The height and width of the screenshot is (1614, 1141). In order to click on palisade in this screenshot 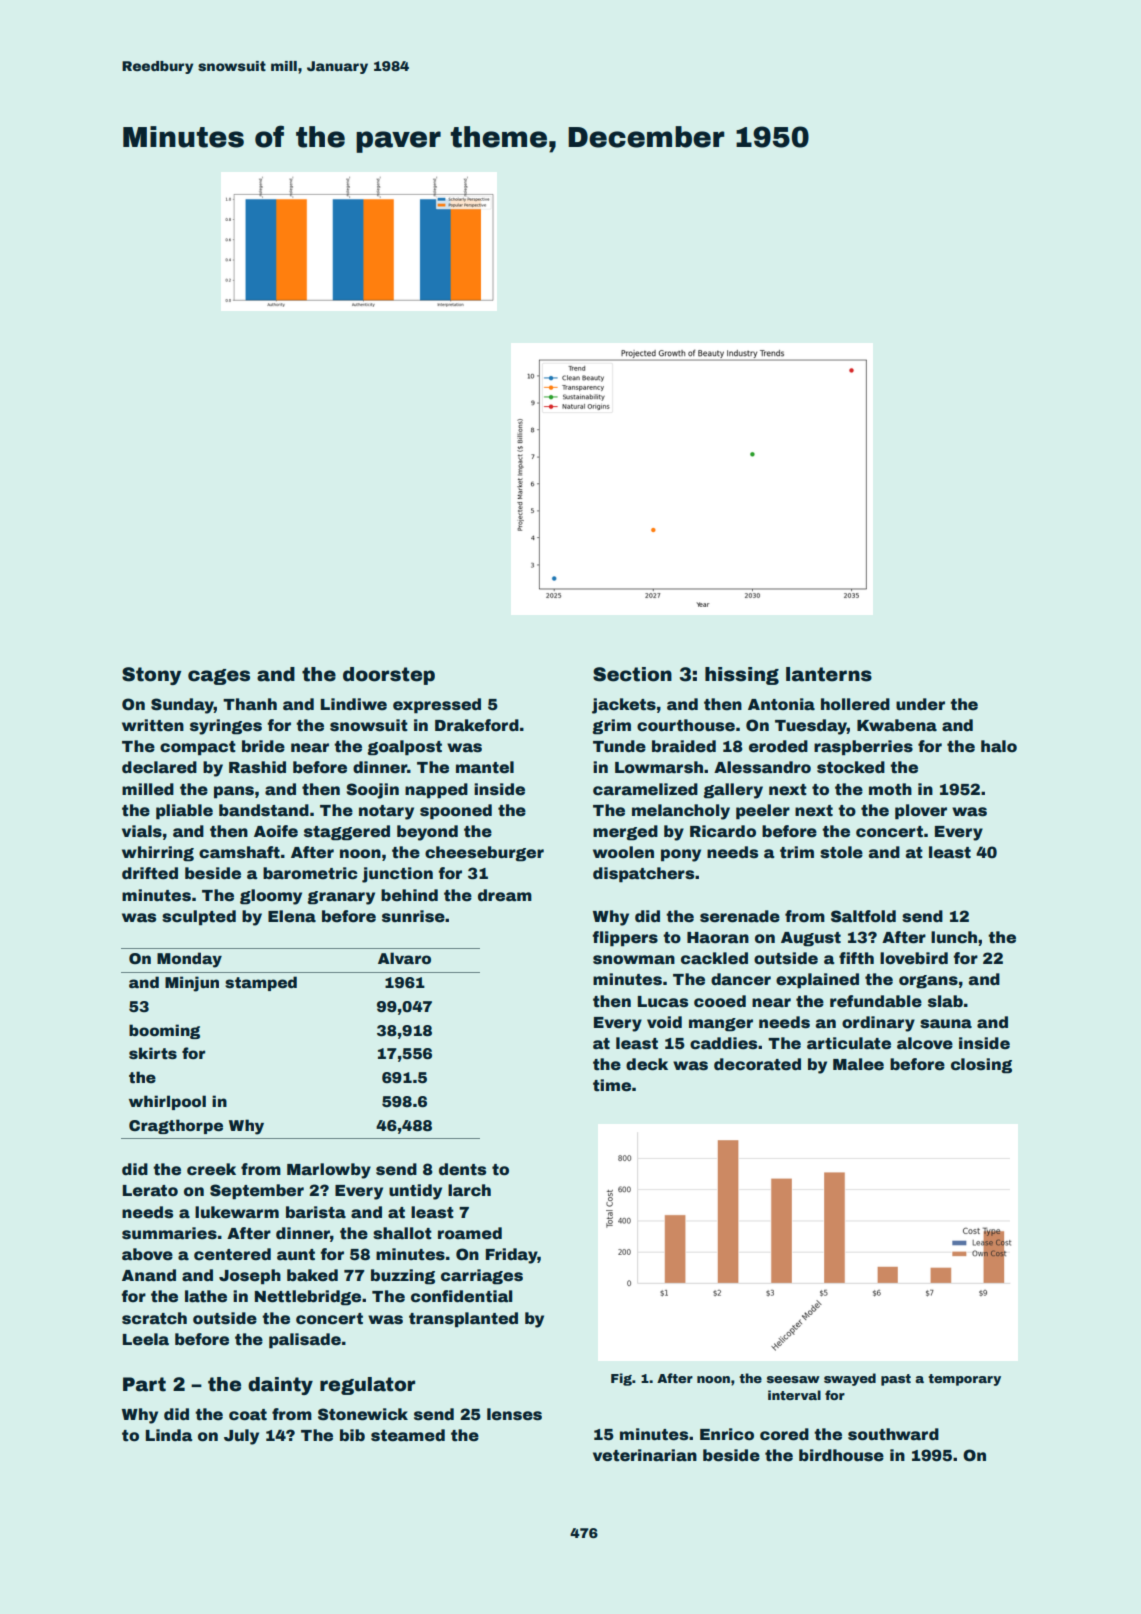, I will do `click(305, 1341)`.
